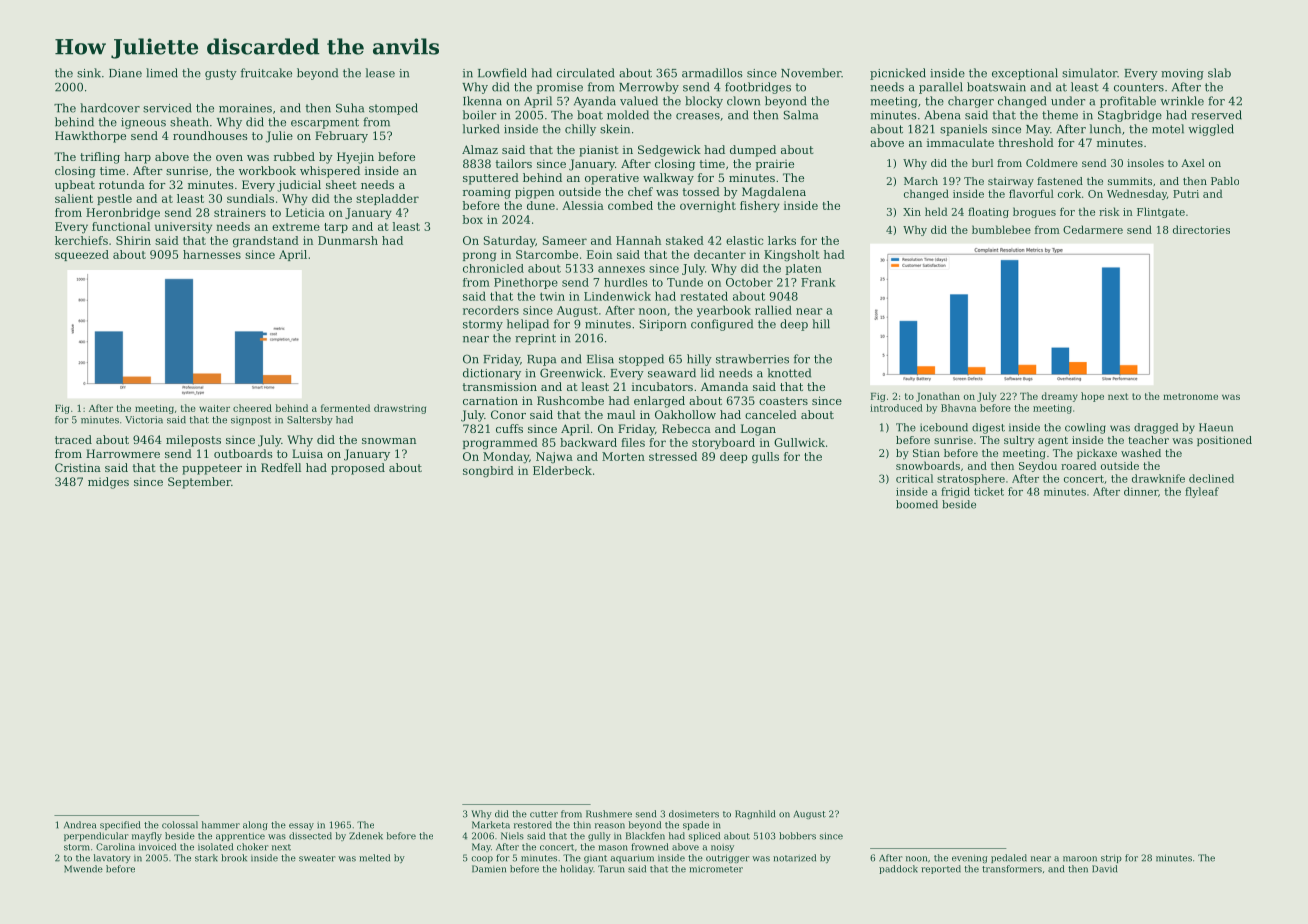  Describe the element at coordinates (212, 254) in the page. I see `harnesses` at that location.
